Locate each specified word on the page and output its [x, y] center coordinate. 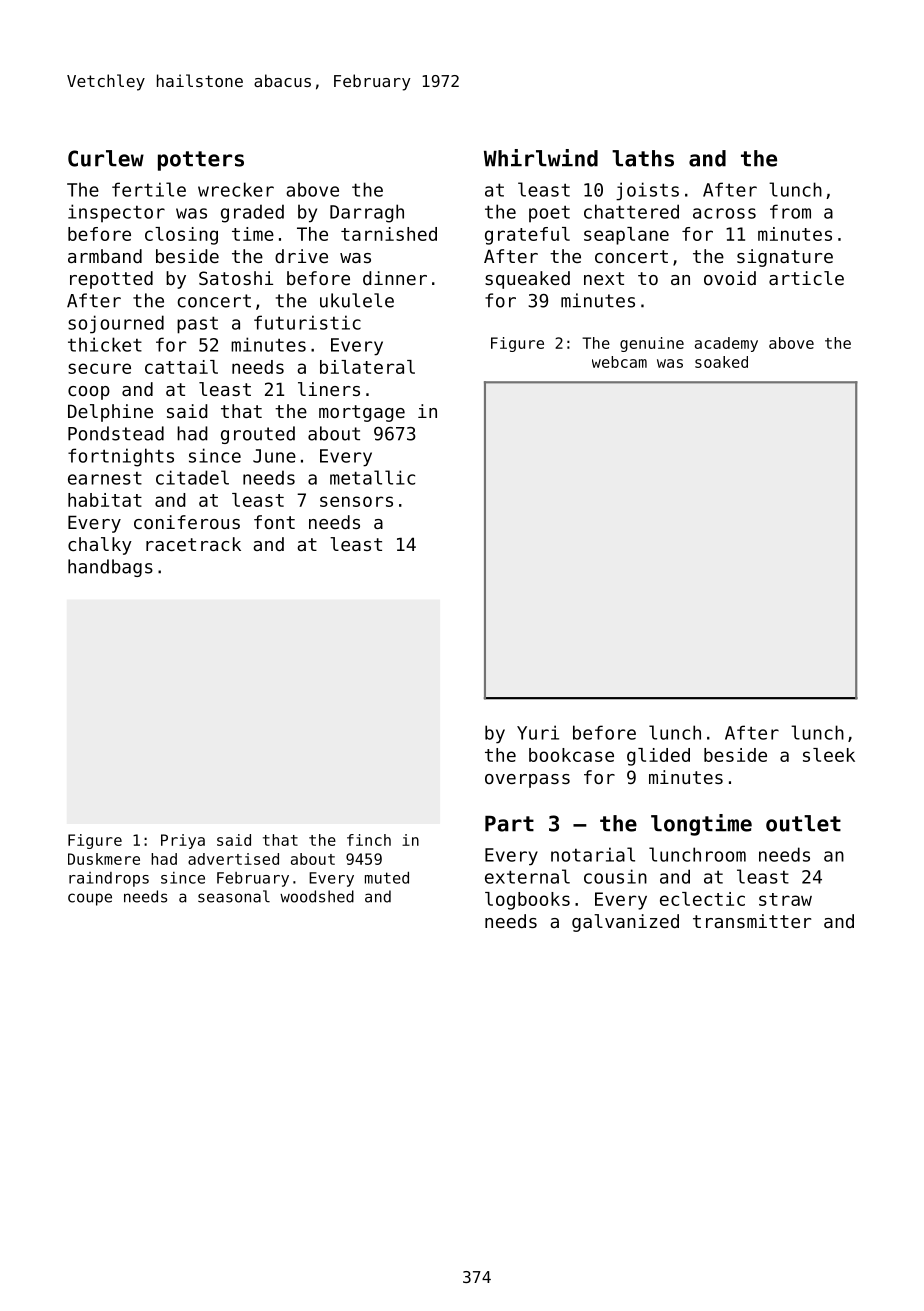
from [790, 211]
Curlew [106, 158]
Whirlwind [541, 158]
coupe [90, 899]
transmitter [752, 921]
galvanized [625, 923]
